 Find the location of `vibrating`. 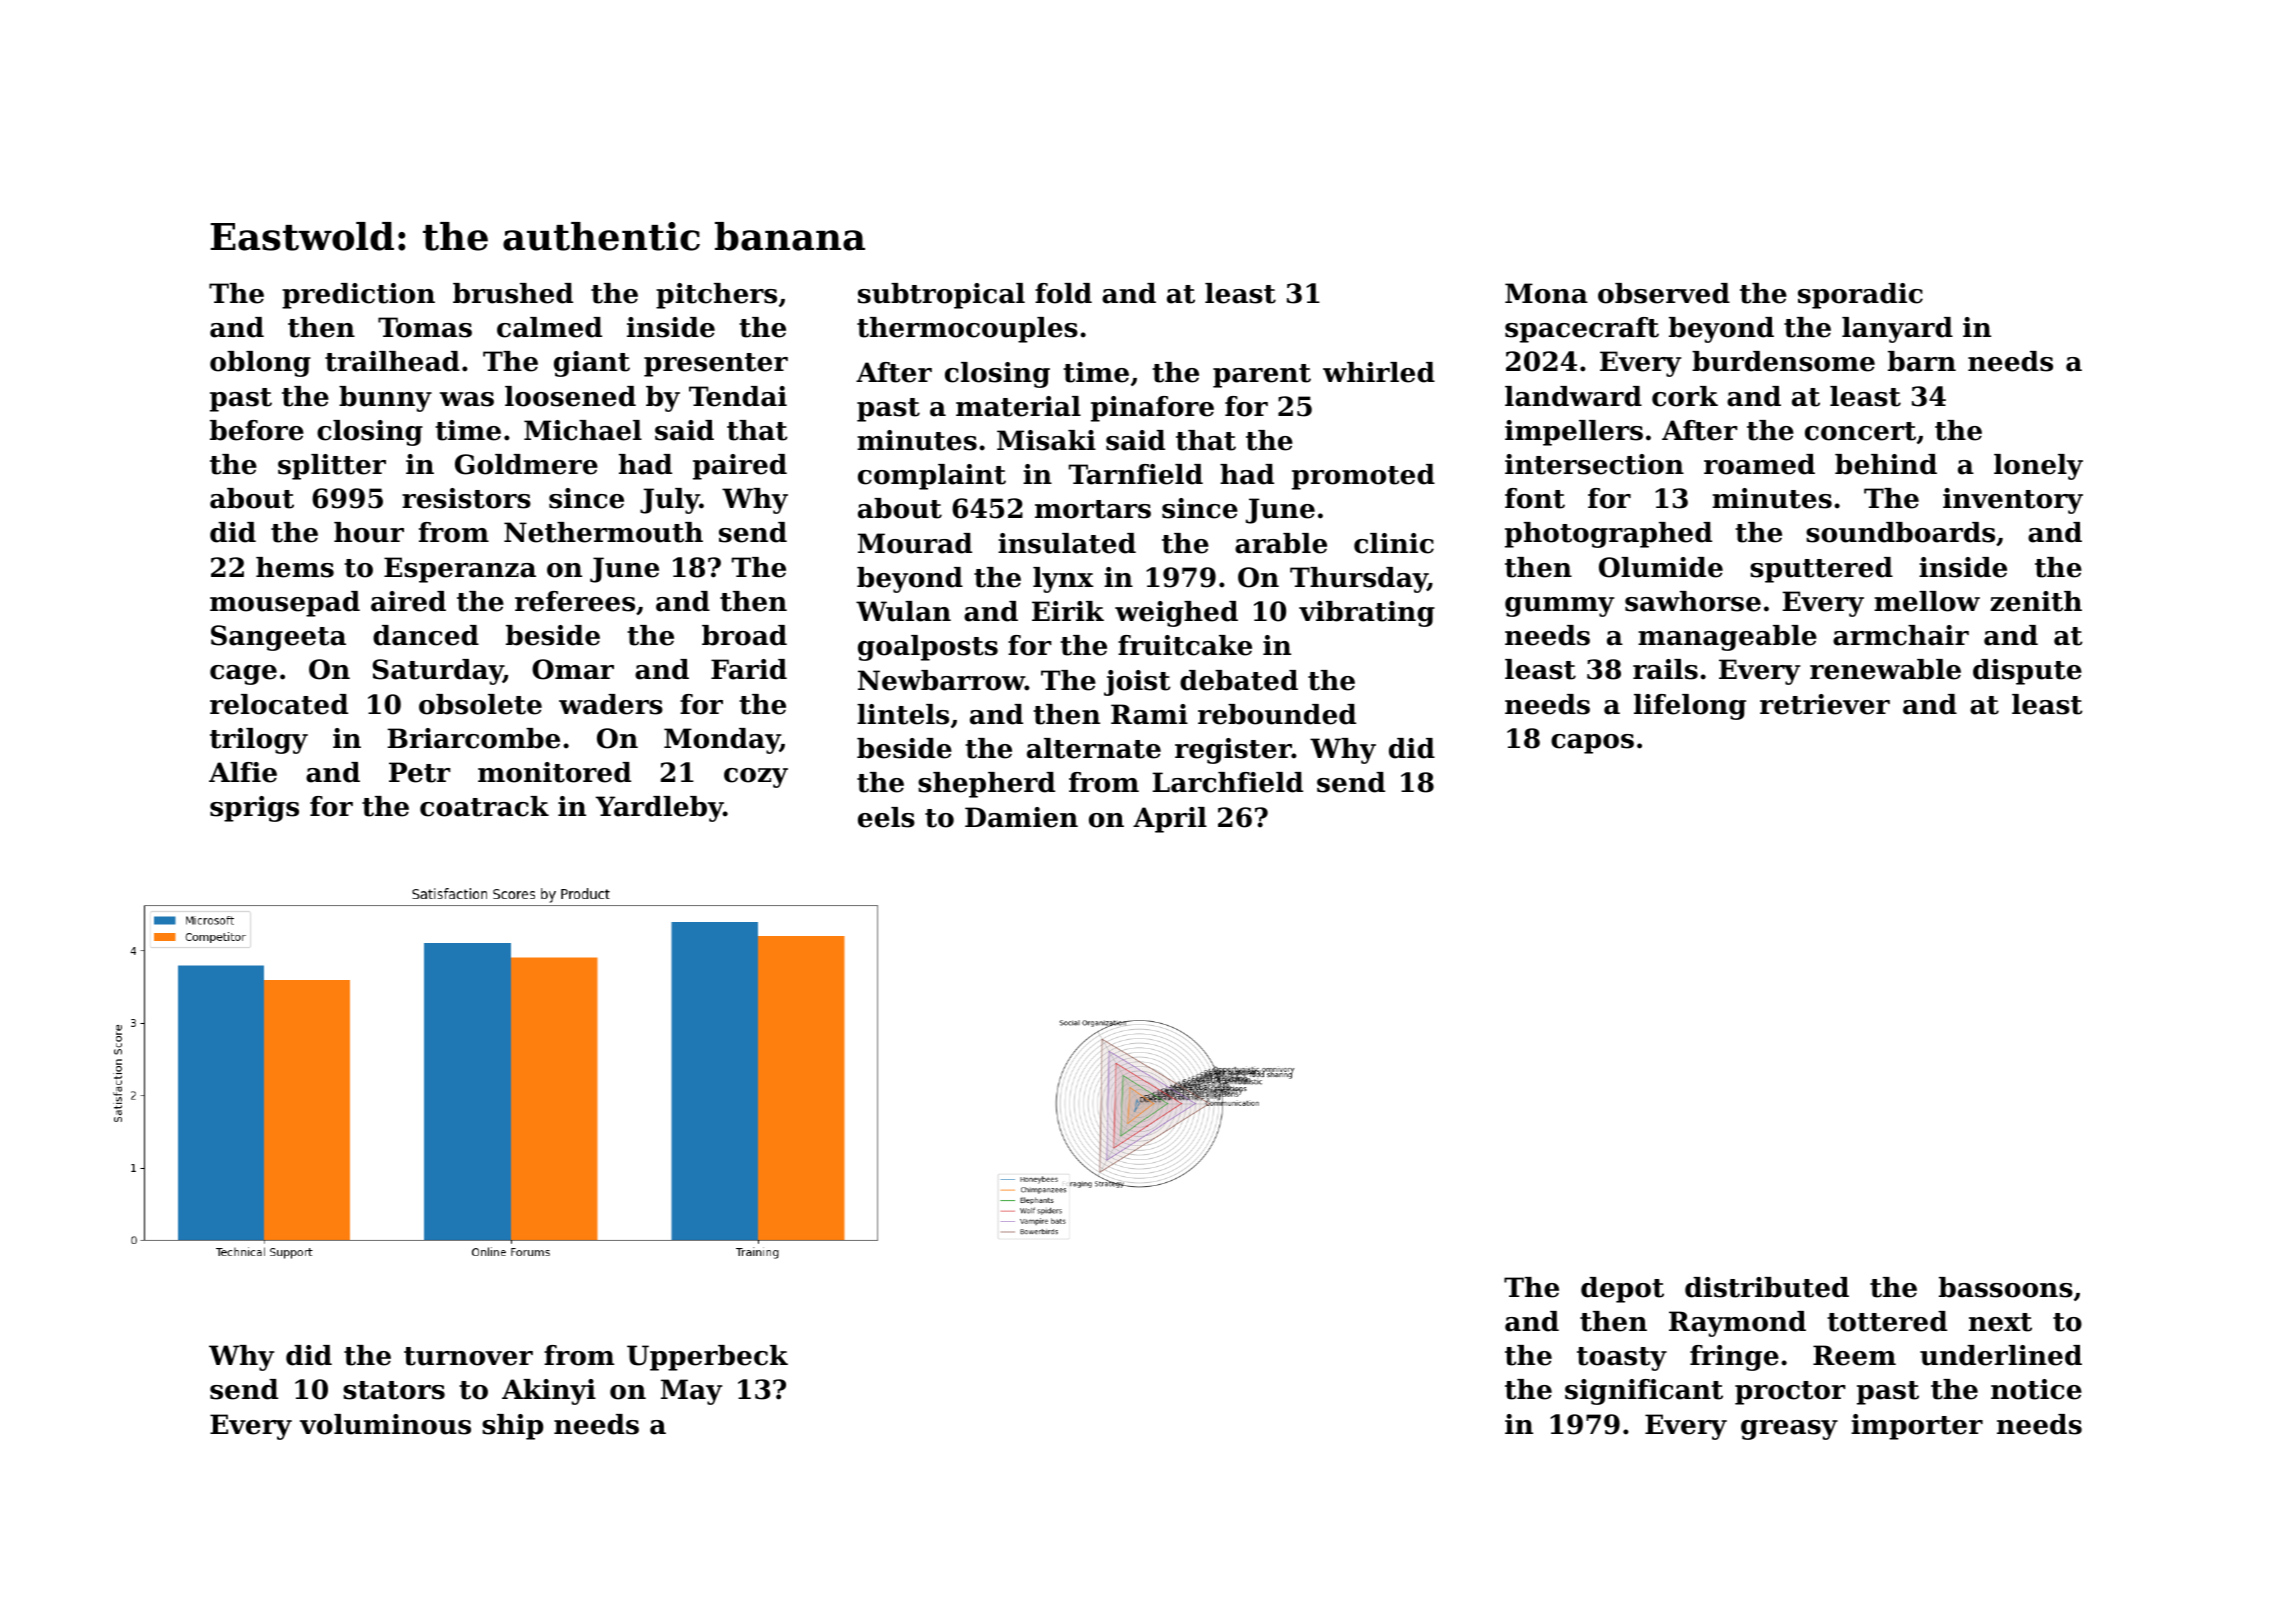

vibrating is located at coordinates (1367, 614).
